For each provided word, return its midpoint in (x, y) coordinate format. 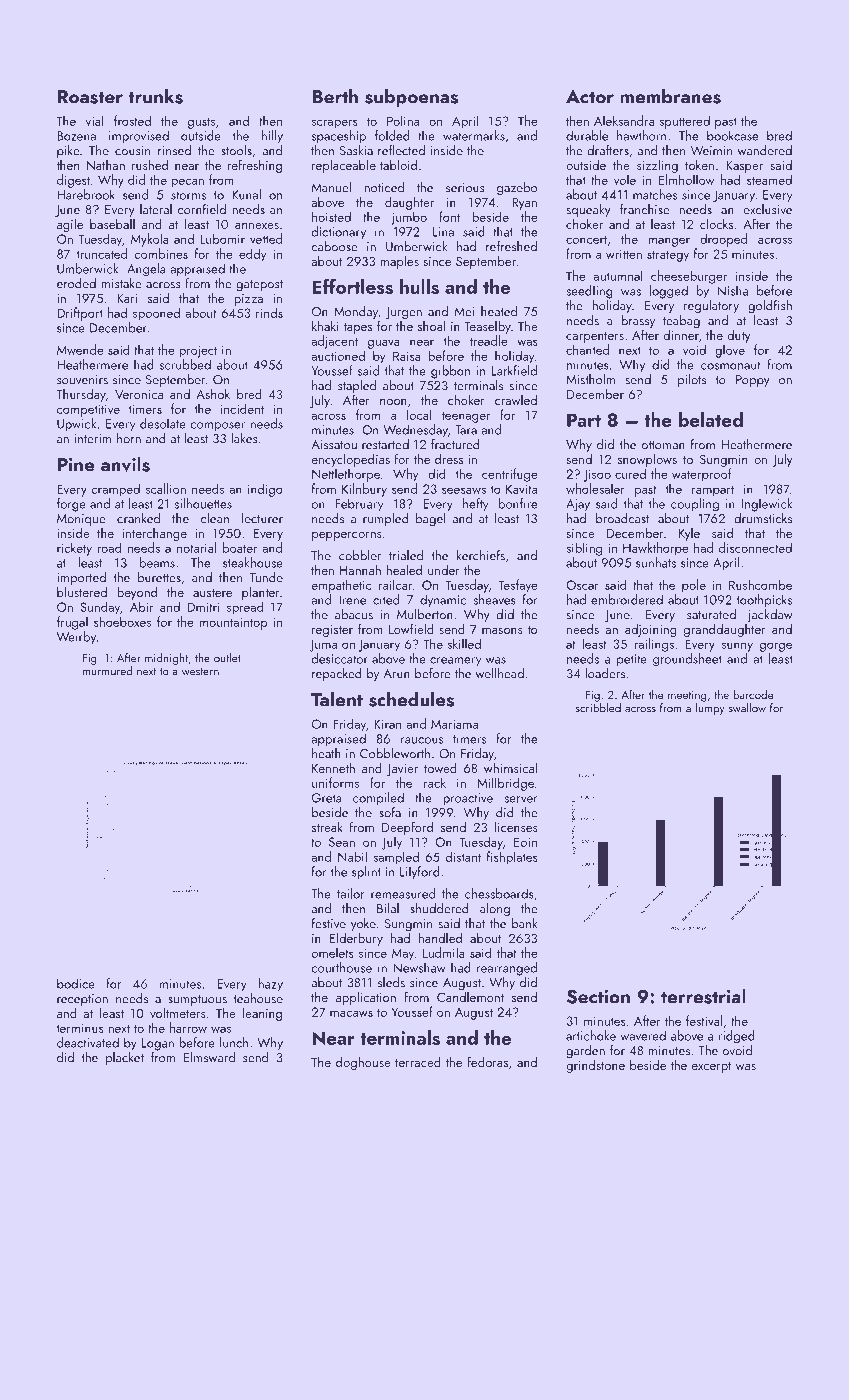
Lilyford (420, 872)
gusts (201, 123)
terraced (418, 1062)
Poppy (753, 381)
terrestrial (703, 996)
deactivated (88, 1042)
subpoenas (411, 98)
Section (598, 997)
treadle (489, 340)
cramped (115, 490)
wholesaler (595, 488)
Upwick (76, 425)
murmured (107, 671)
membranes (670, 96)
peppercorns (347, 536)
